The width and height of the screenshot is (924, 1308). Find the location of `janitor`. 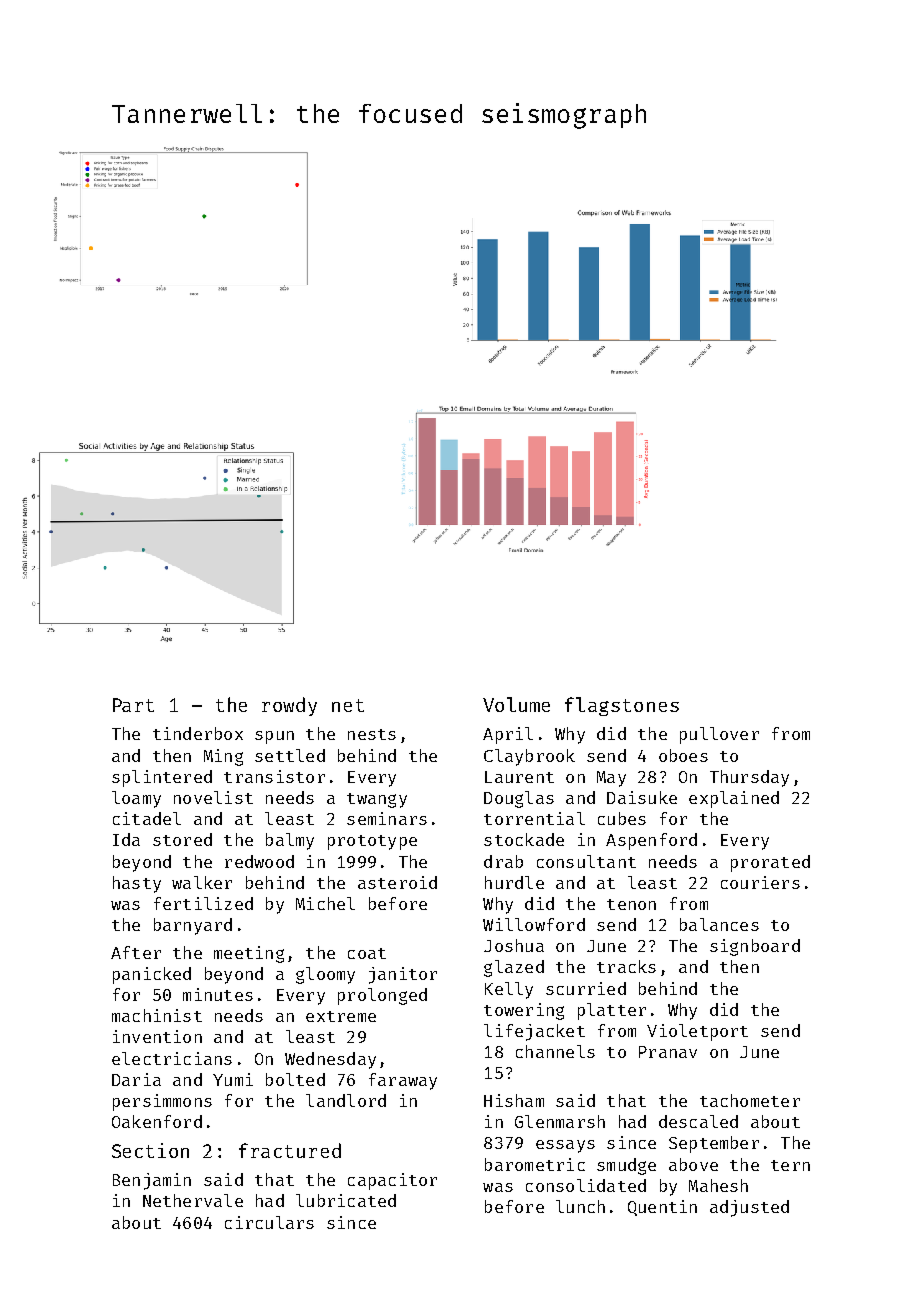

janitor is located at coordinates (403, 975).
